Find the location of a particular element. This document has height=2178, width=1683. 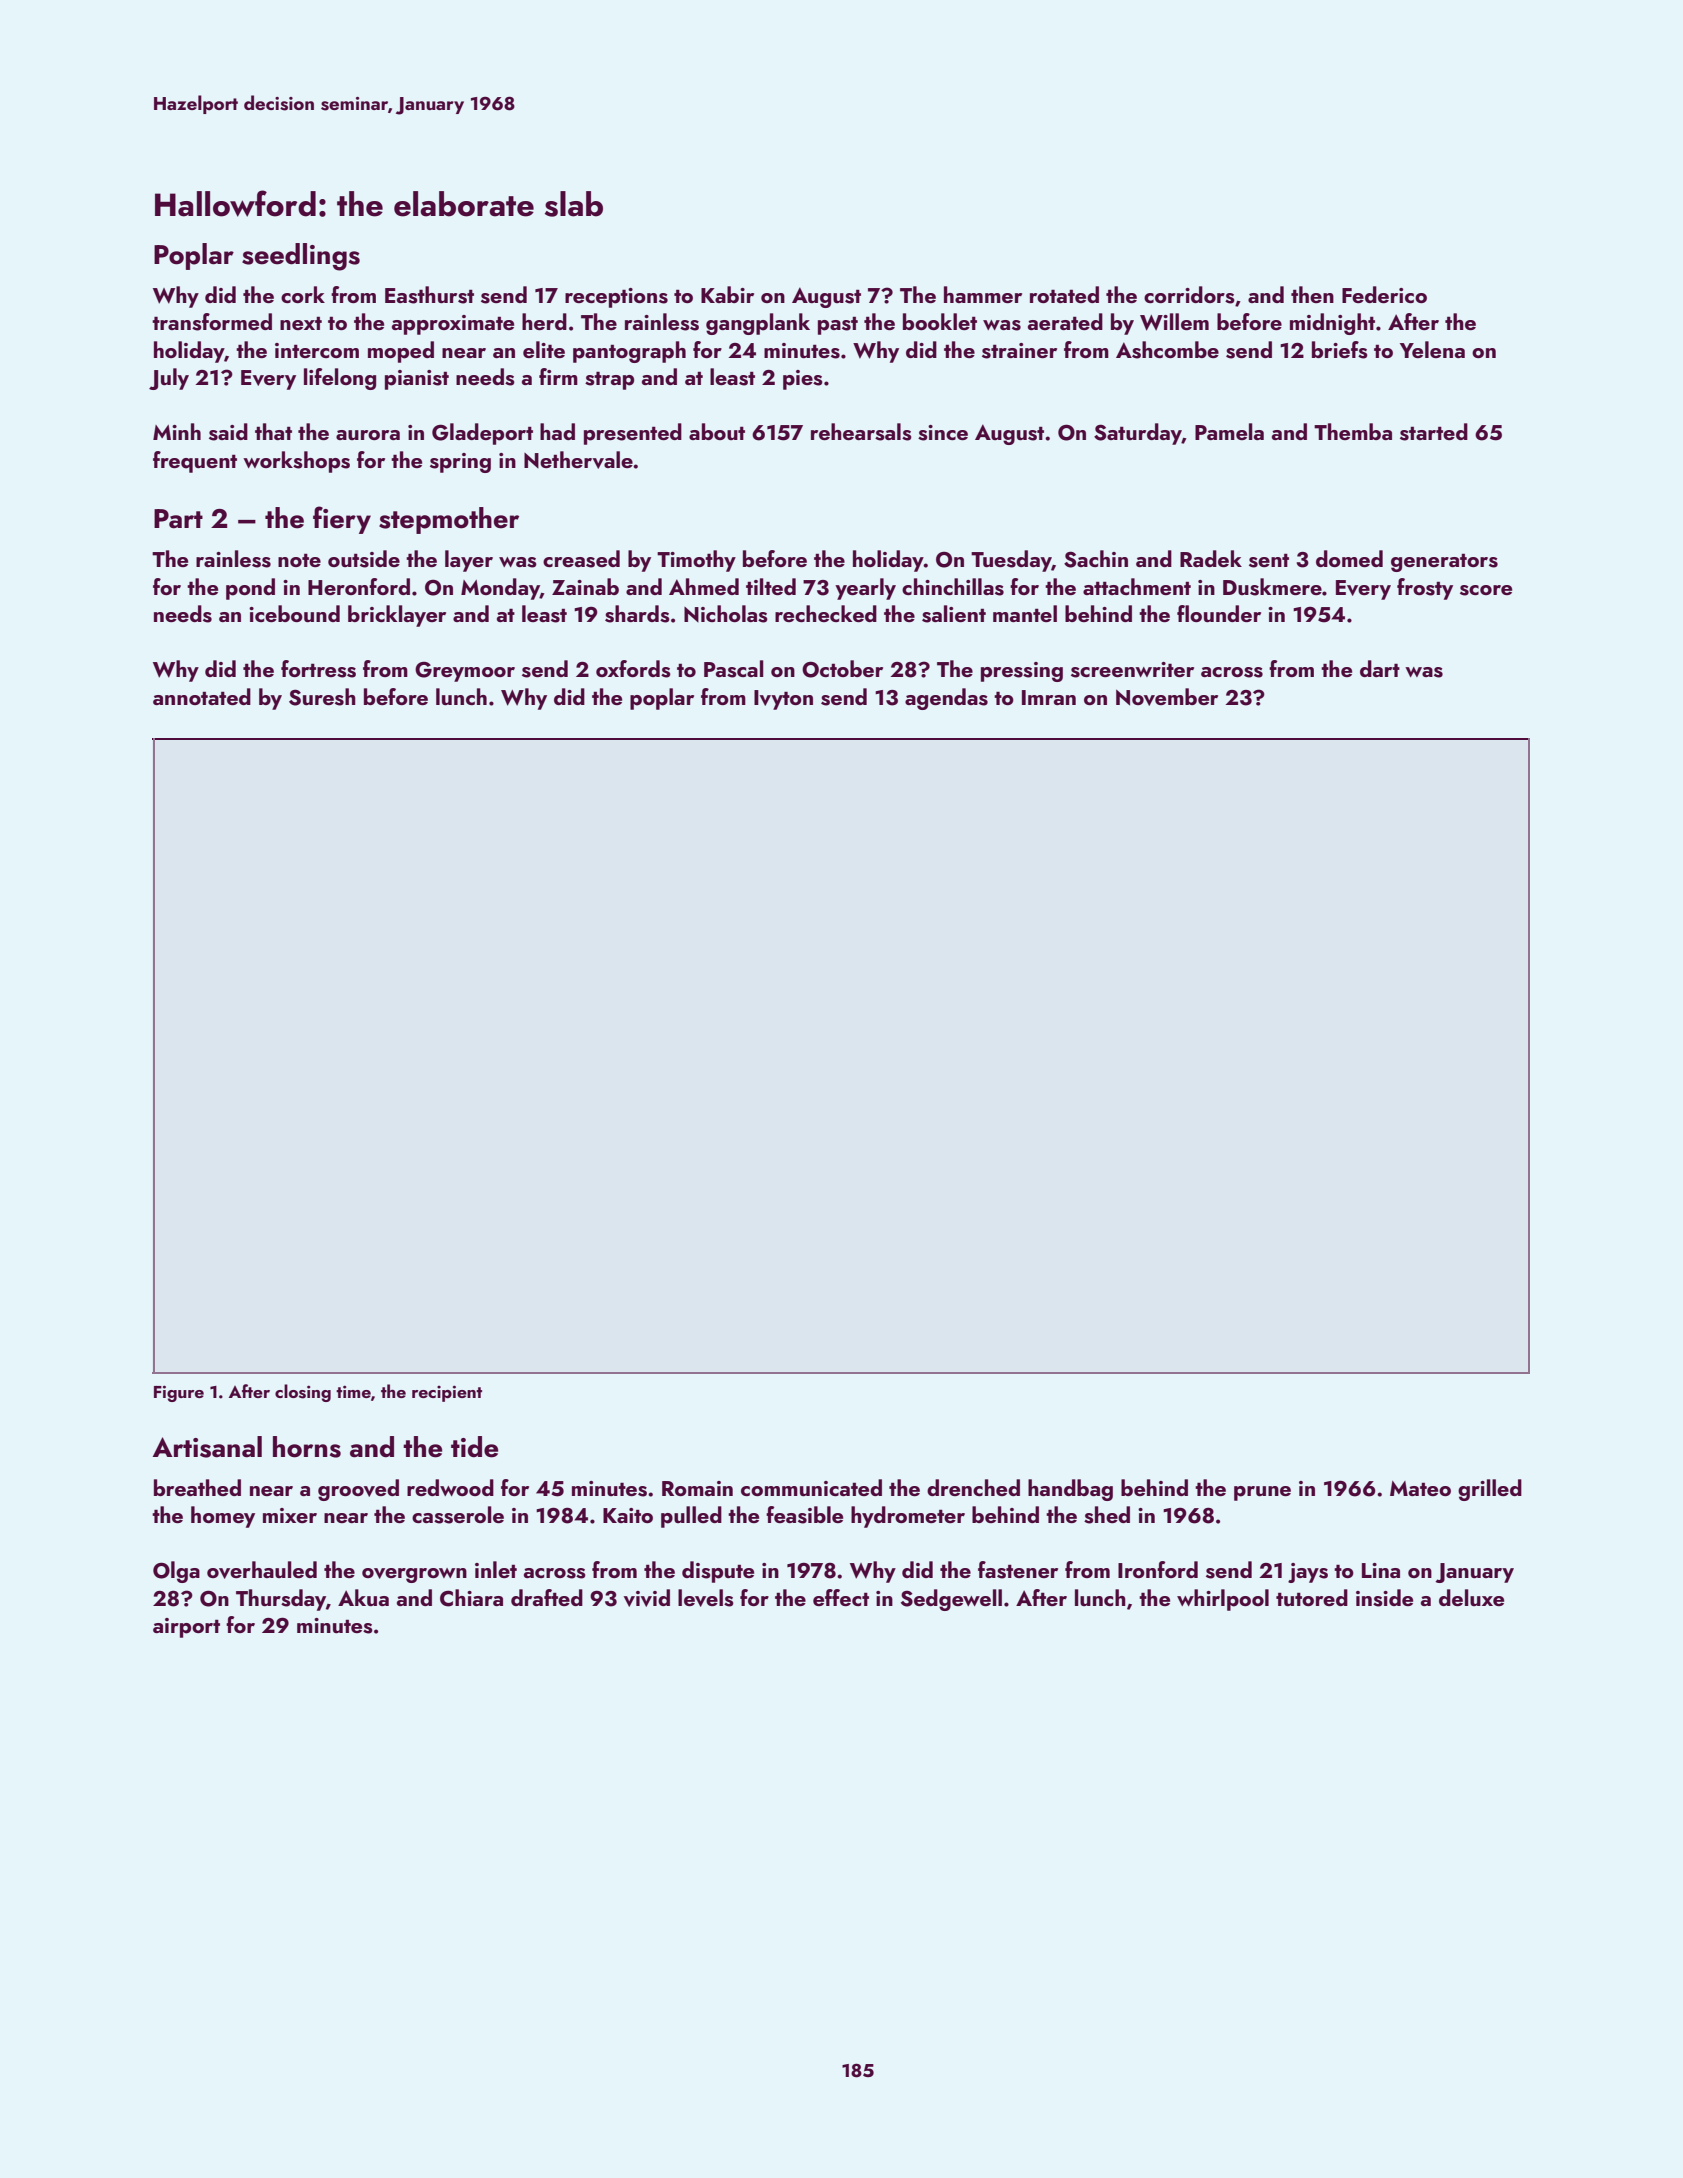

Figure is located at coordinates (179, 1393).
